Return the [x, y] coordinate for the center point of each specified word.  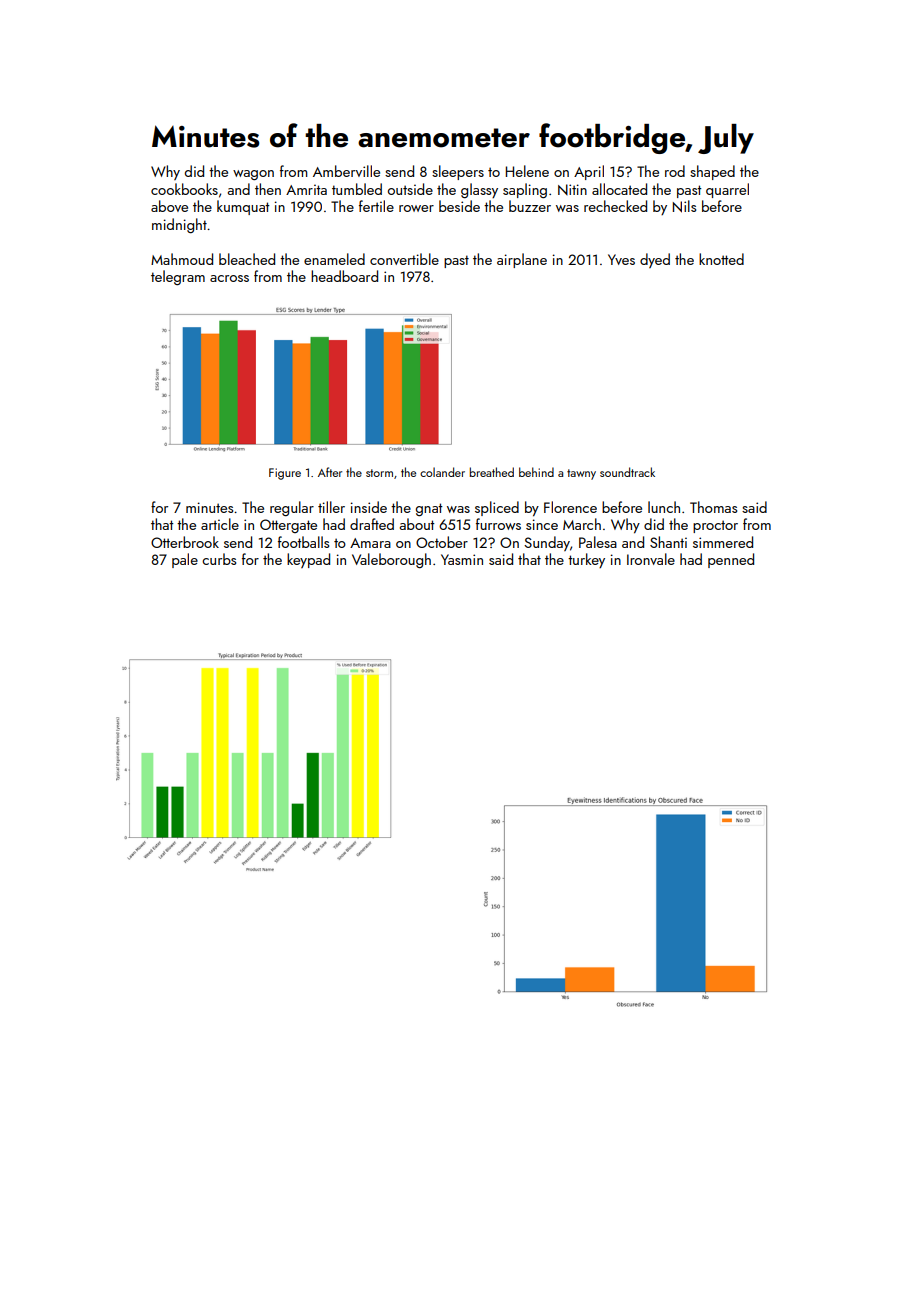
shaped [712, 172]
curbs [219, 559]
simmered [723, 542]
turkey [586, 560]
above [169, 206]
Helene [527, 171]
